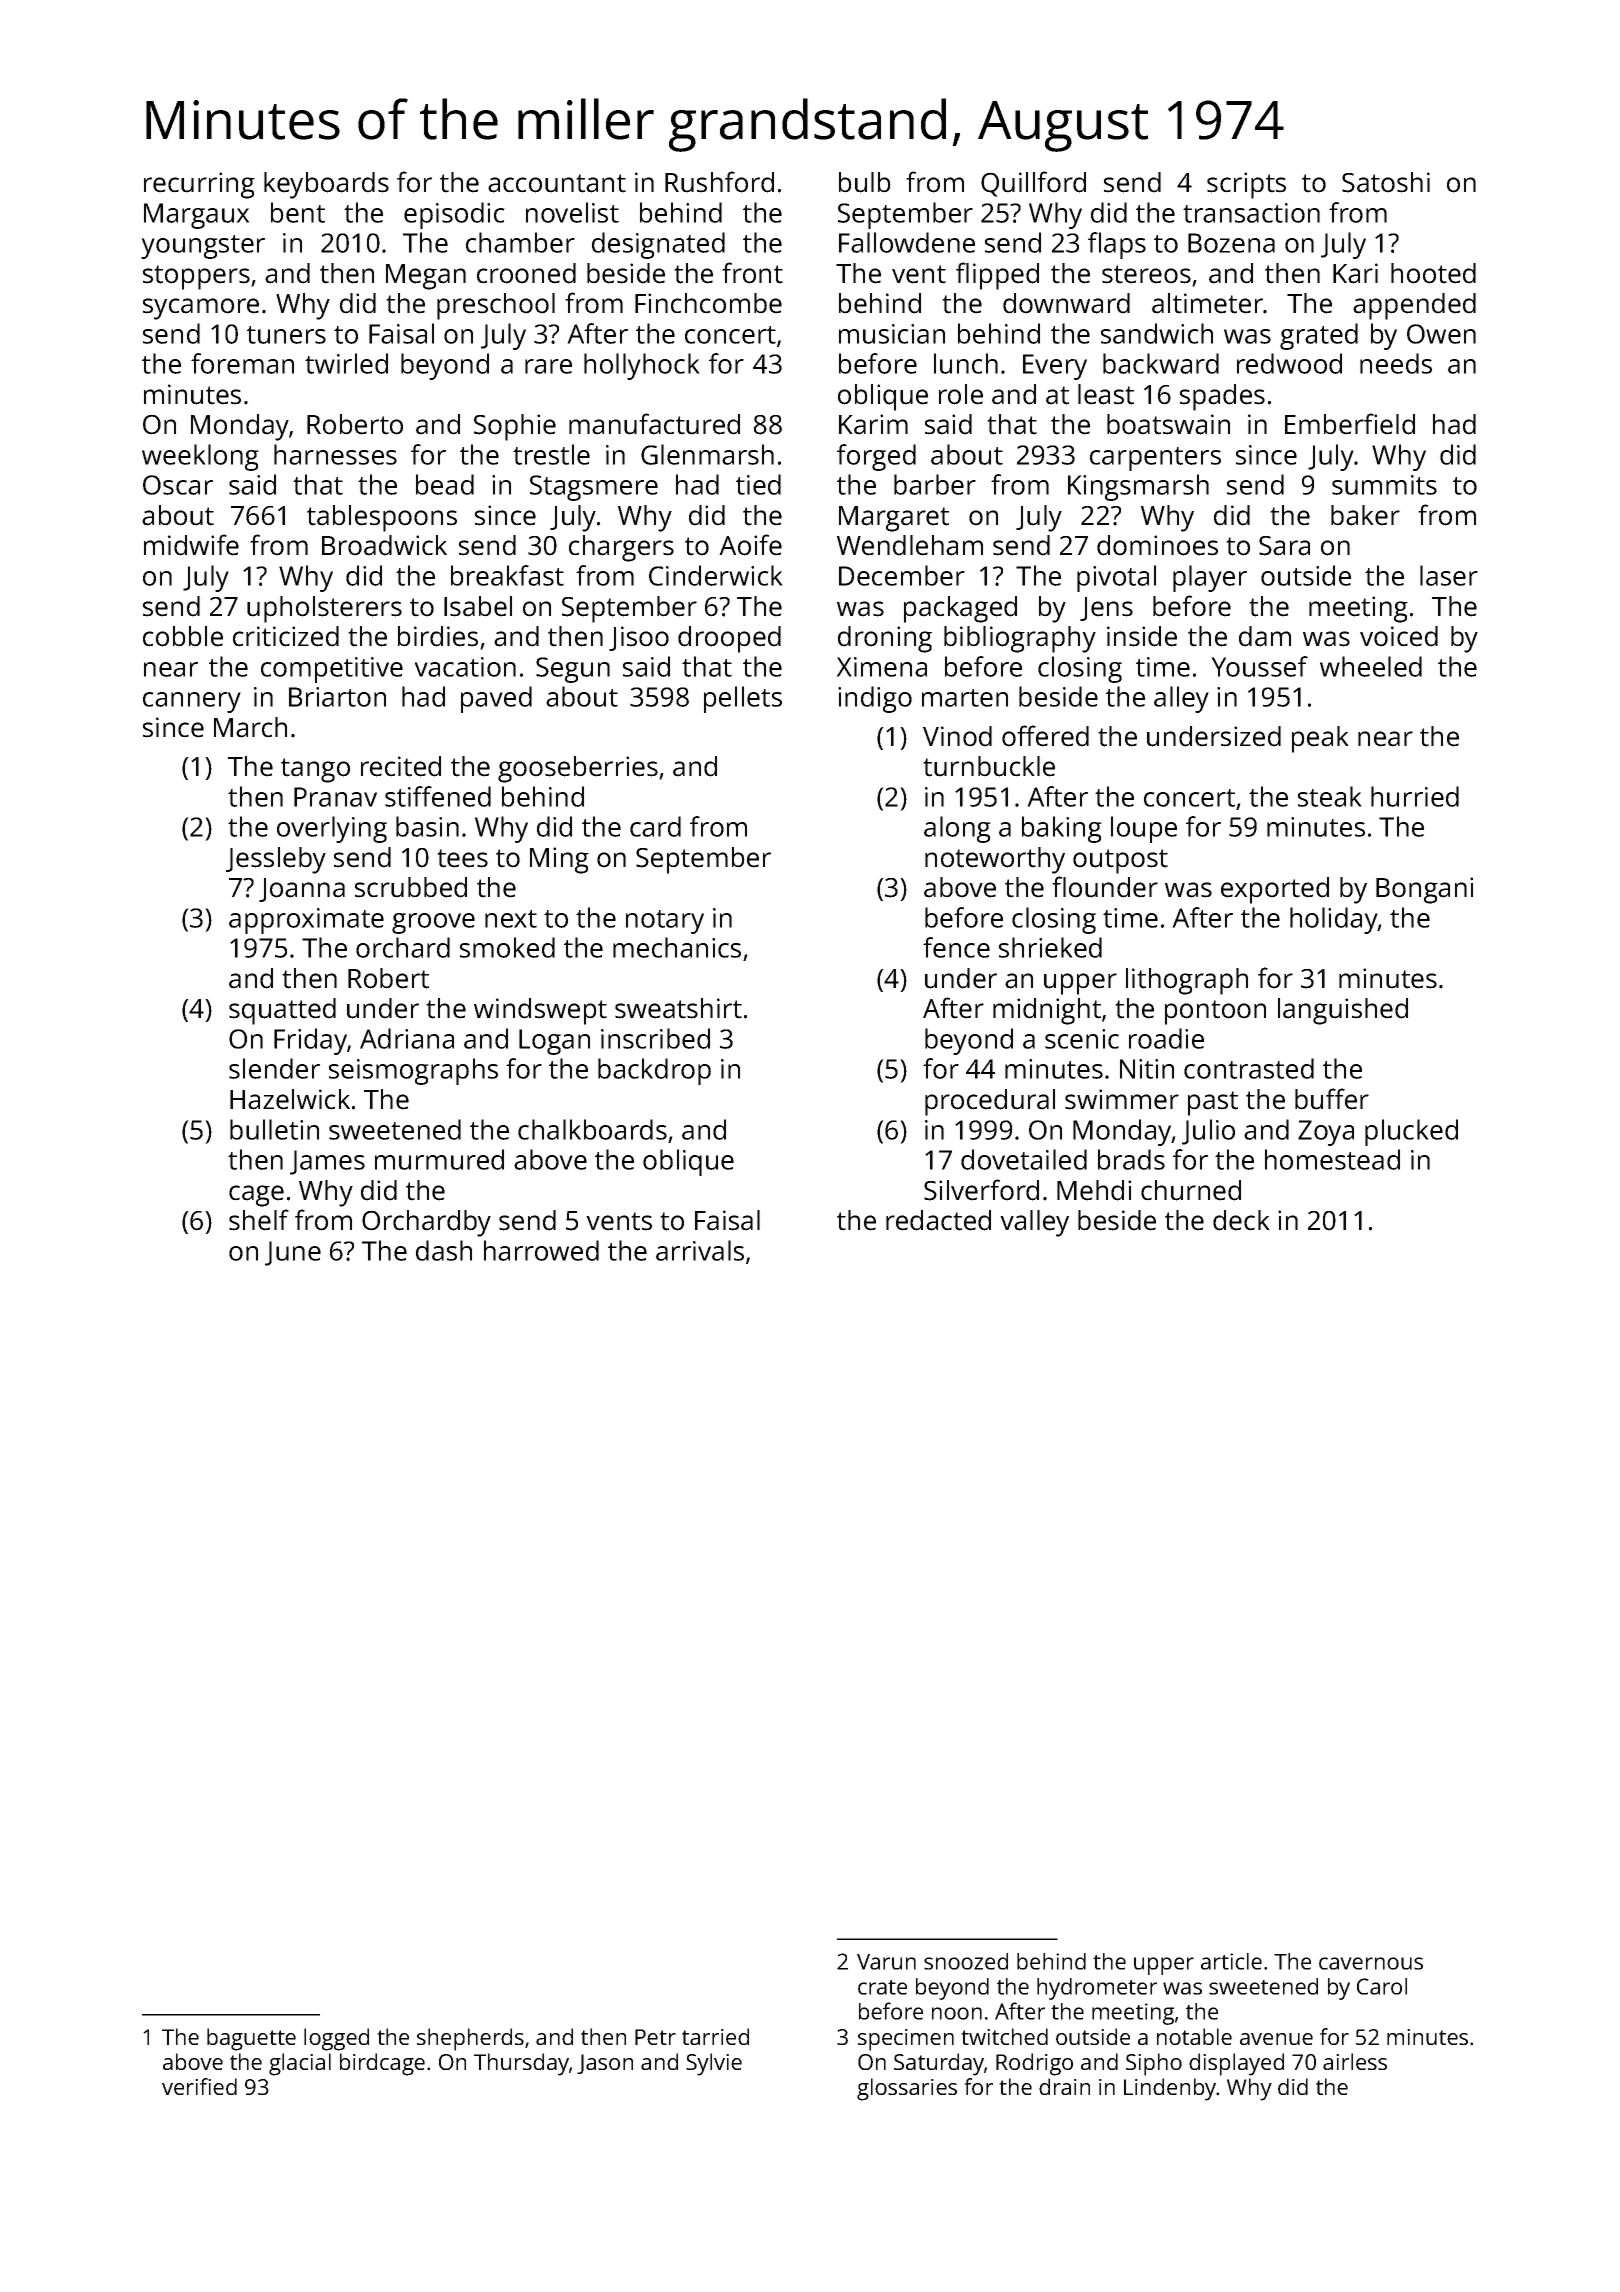  I want to click on bulb, so click(865, 182).
